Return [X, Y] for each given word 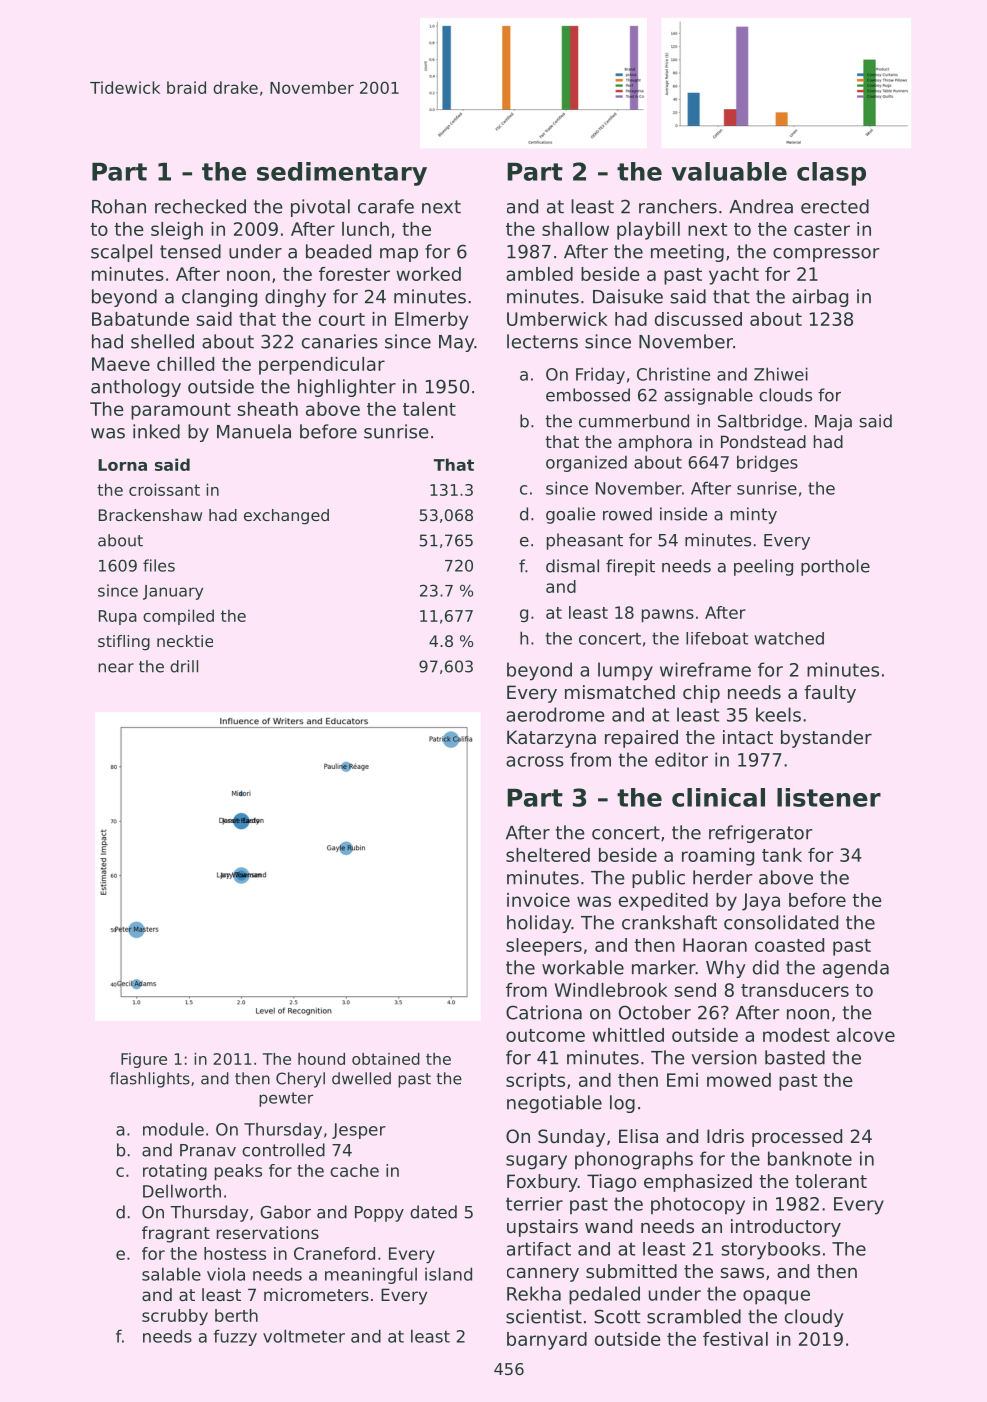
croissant [164, 489]
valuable [729, 171]
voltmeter [304, 1336]
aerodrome [555, 714]
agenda [856, 969]
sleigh [177, 231]
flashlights [150, 1080]
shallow [575, 229]
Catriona [544, 1012]
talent [429, 409]
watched [789, 638]
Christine [673, 374]
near [116, 668]
